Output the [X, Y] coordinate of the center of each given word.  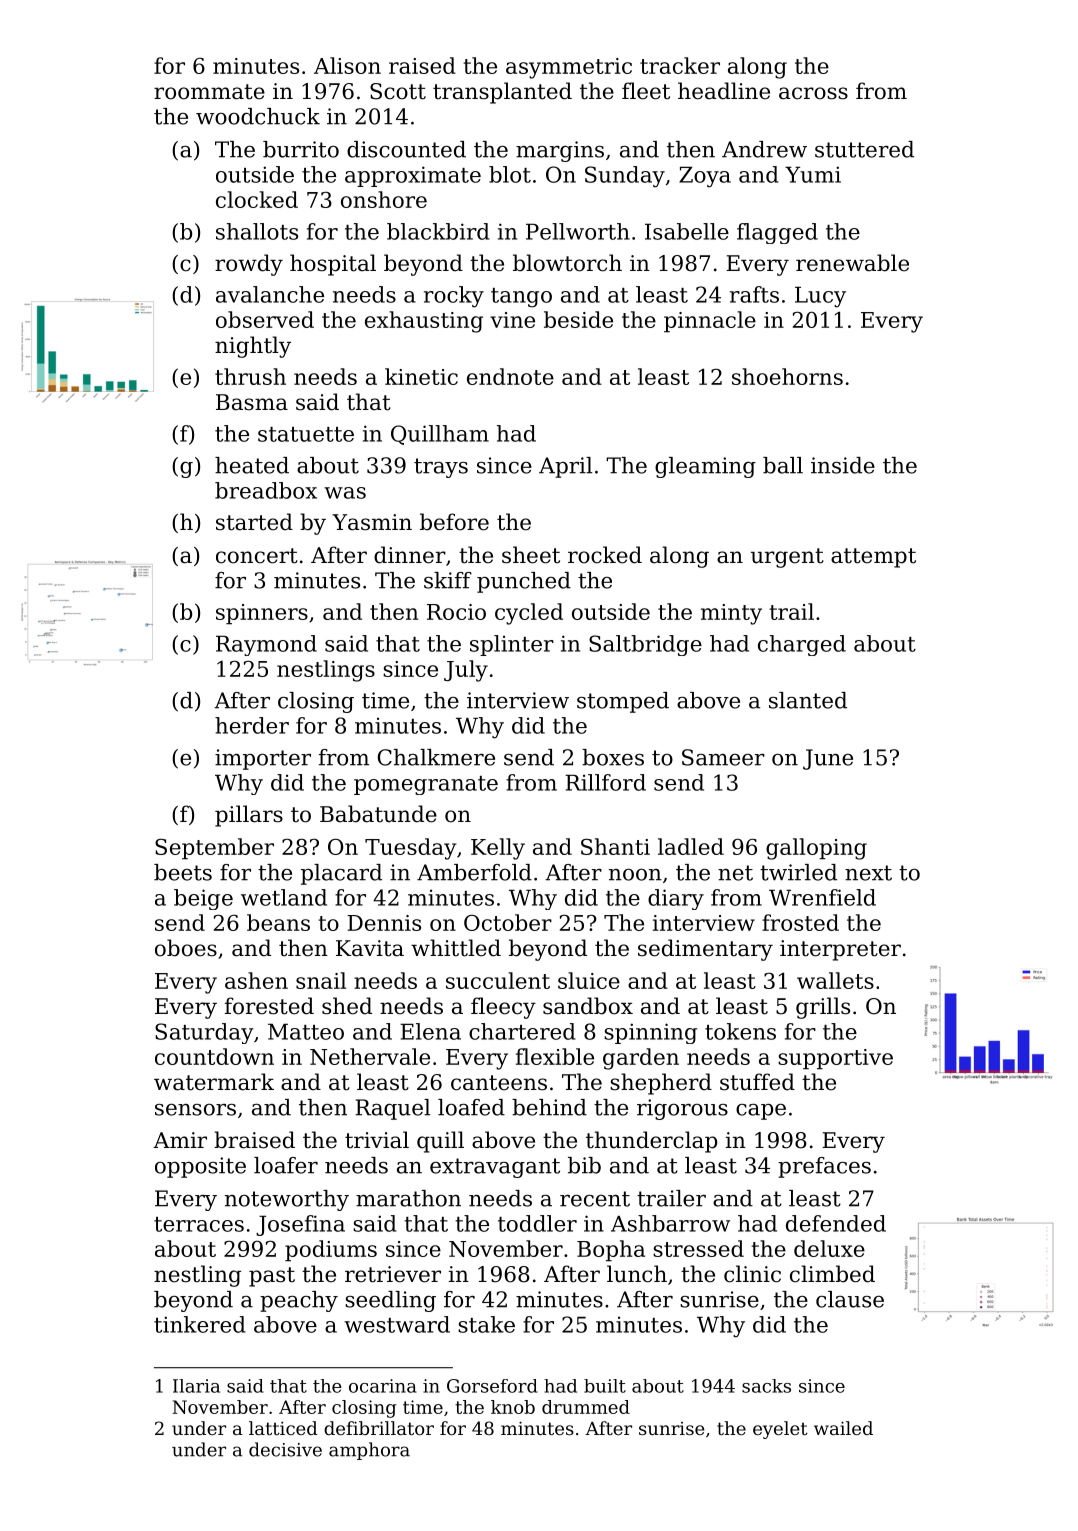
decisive [285, 1449]
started [254, 522]
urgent [787, 558]
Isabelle [687, 231]
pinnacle [710, 322]
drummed [586, 1407]
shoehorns [787, 376]
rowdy [249, 265]
